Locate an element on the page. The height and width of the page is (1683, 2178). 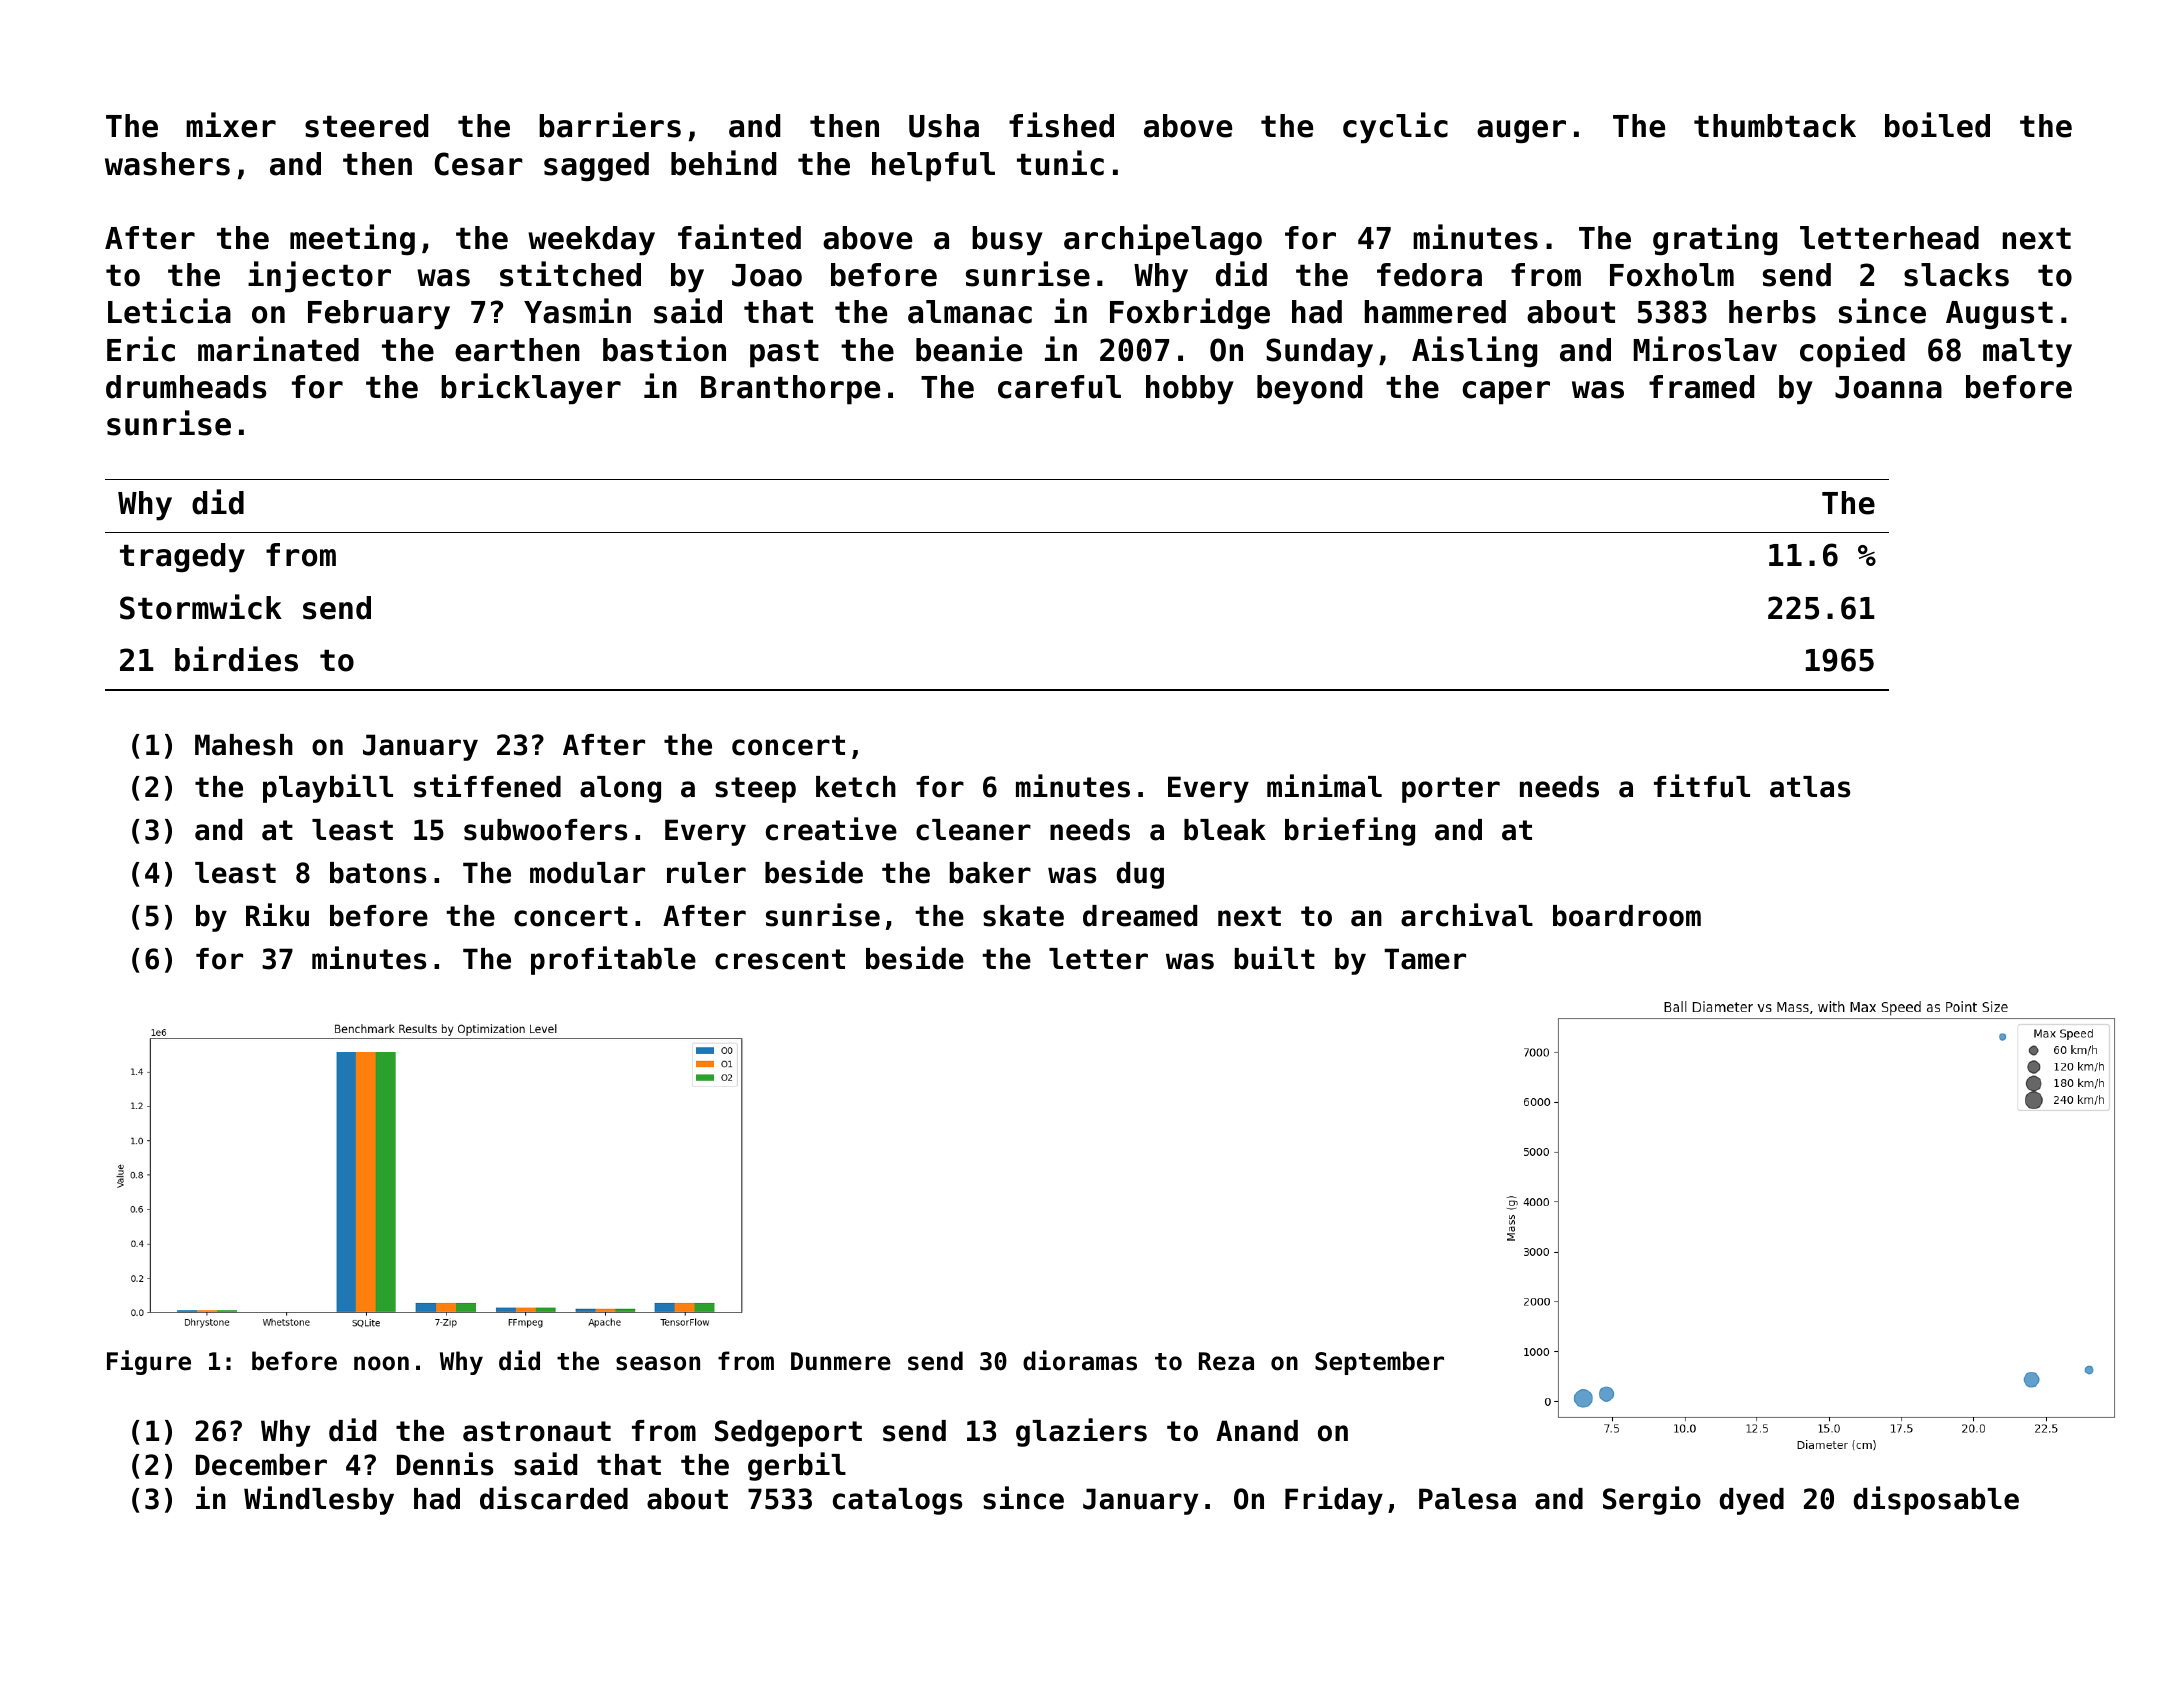
Stormwick is located at coordinates (201, 607).
